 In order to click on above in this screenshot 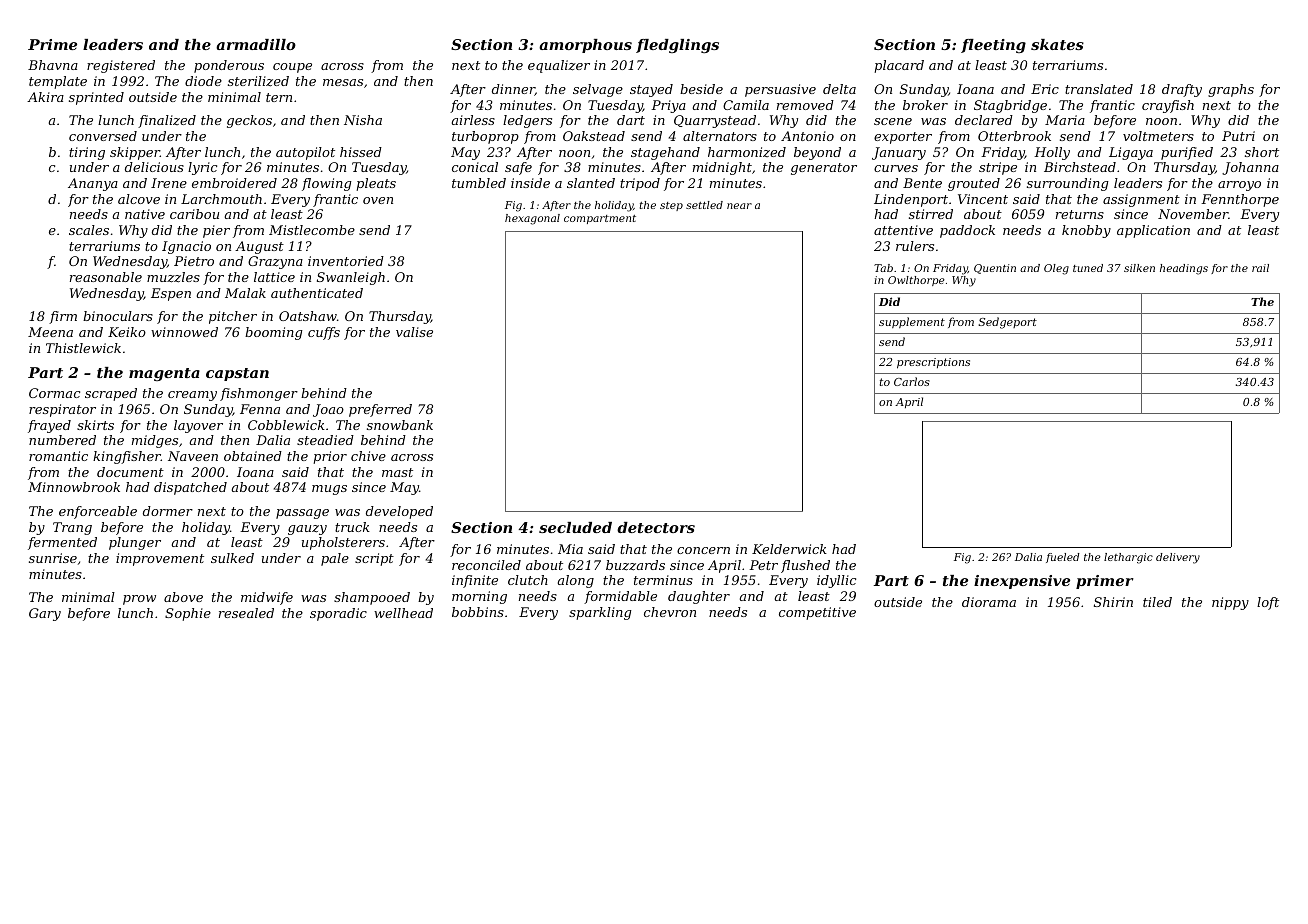, I will do `click(183, 597)`.
